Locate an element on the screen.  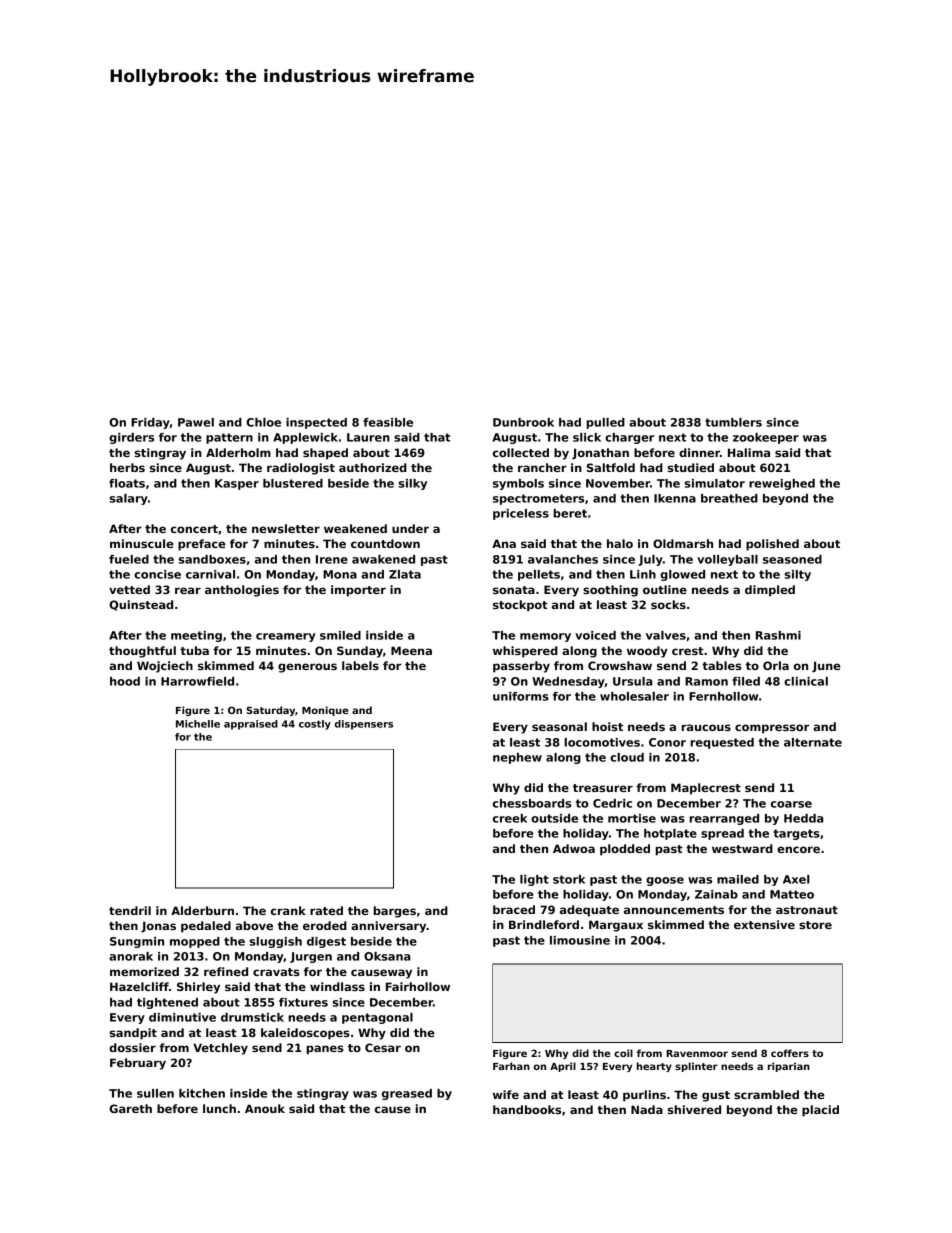
Ikenna is located at coordinates (675, 498).
